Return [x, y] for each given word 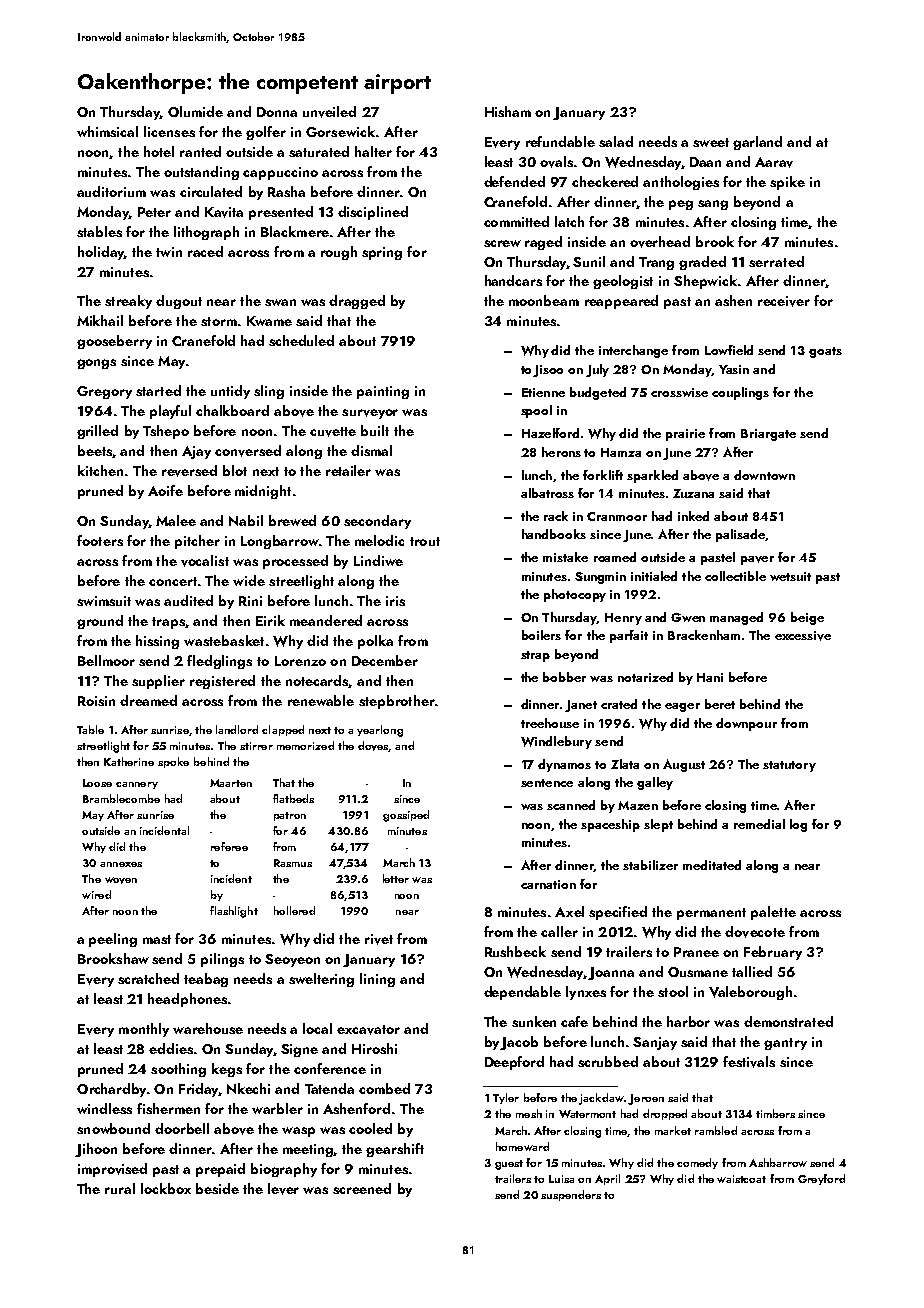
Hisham [508, 111]
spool [536, 411]
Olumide [195, 111]
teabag [206, 980]
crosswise [679, 392]
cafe [574, 1021]
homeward [522, 1146]
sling [269, 392]
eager [682, 707]
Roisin [96, 701]
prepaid [220, 1170]
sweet [711, 142]
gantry [785, 1044]
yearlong [380, 731]
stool [673, 991]
